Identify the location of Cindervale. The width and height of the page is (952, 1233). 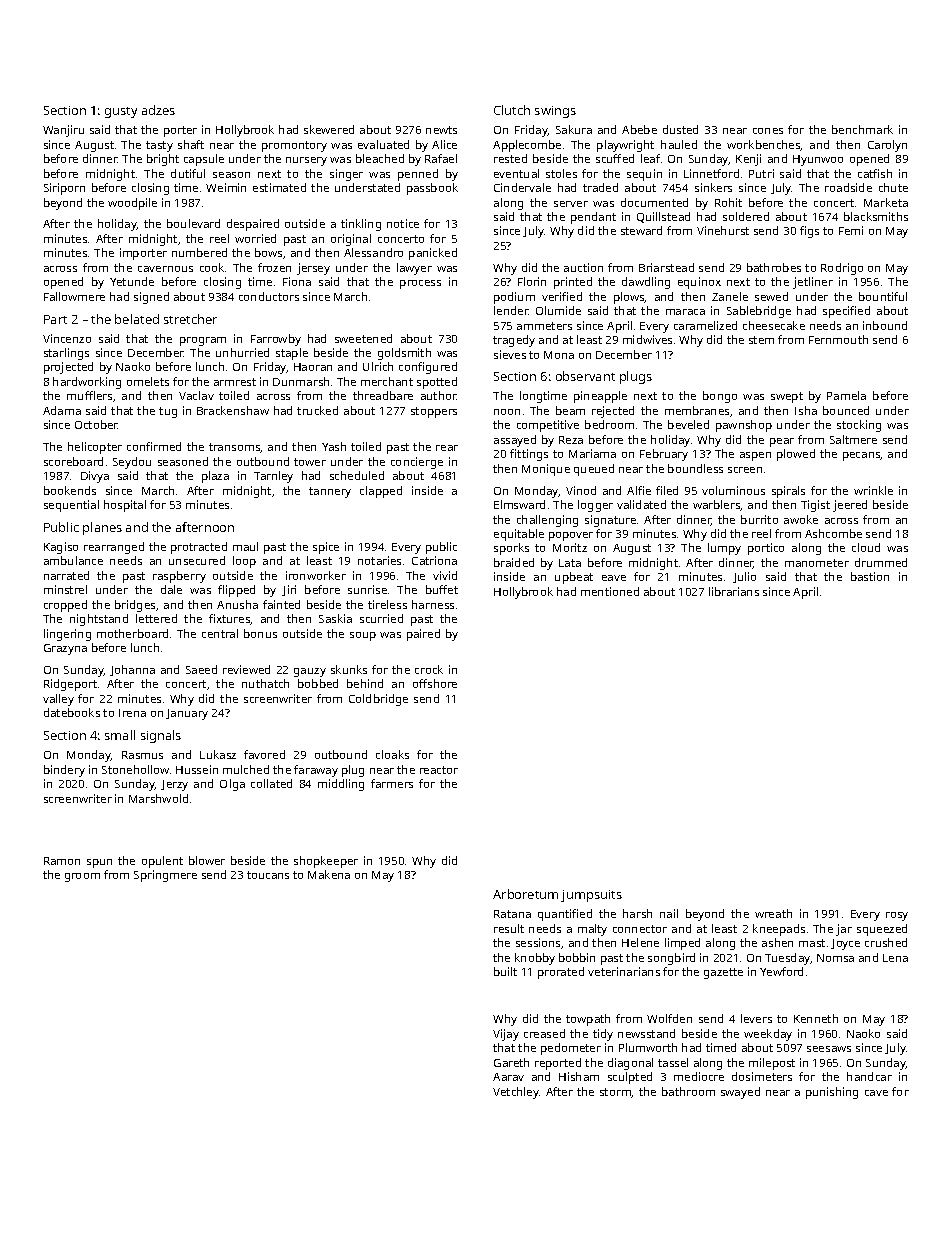
(522, 187).
